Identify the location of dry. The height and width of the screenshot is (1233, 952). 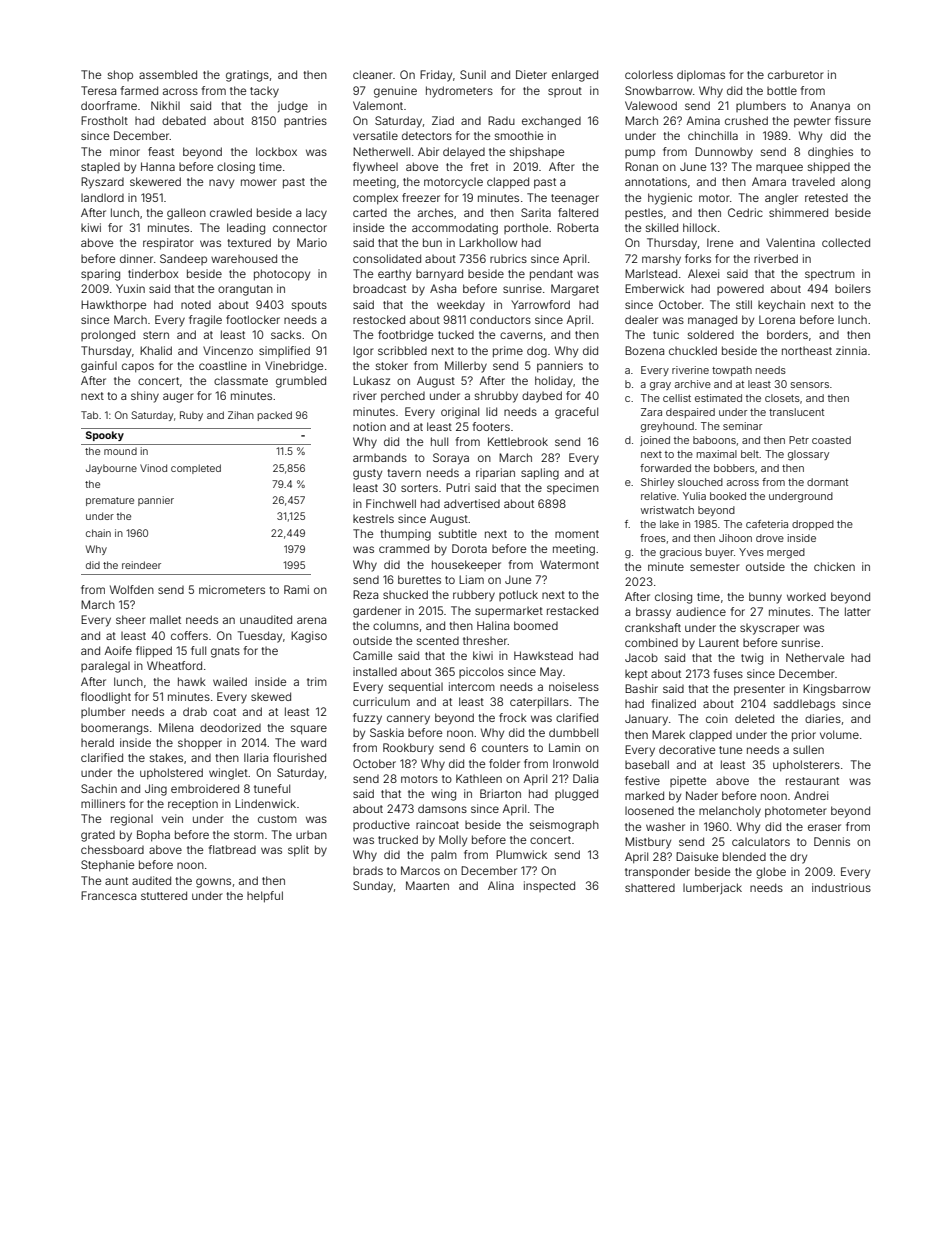
(798, 858).
